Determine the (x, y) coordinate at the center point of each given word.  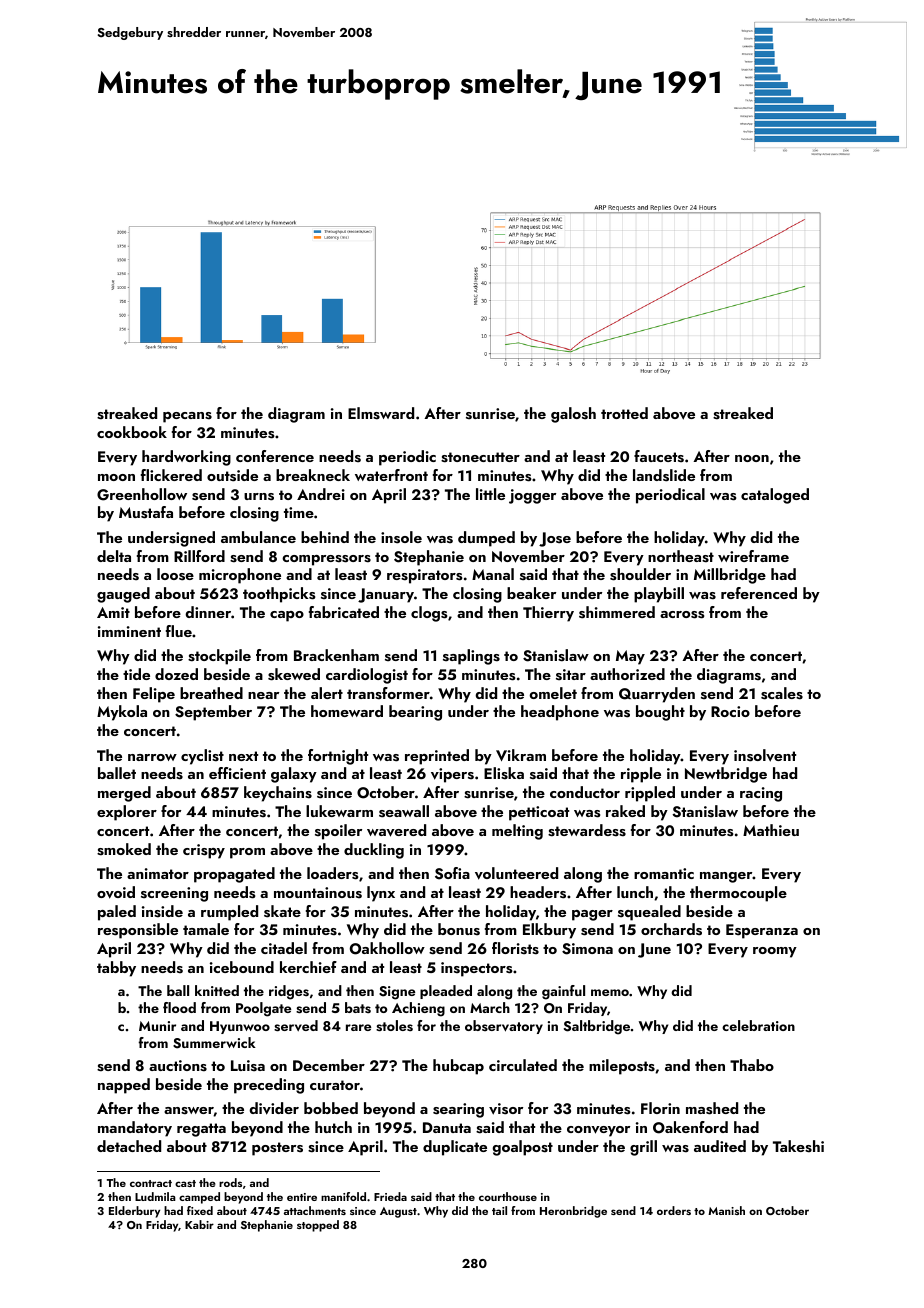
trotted (624, 413)
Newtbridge (726, 775)
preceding (269, 1086)
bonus (459, 929)
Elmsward (381, 413)
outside (232, 475)
